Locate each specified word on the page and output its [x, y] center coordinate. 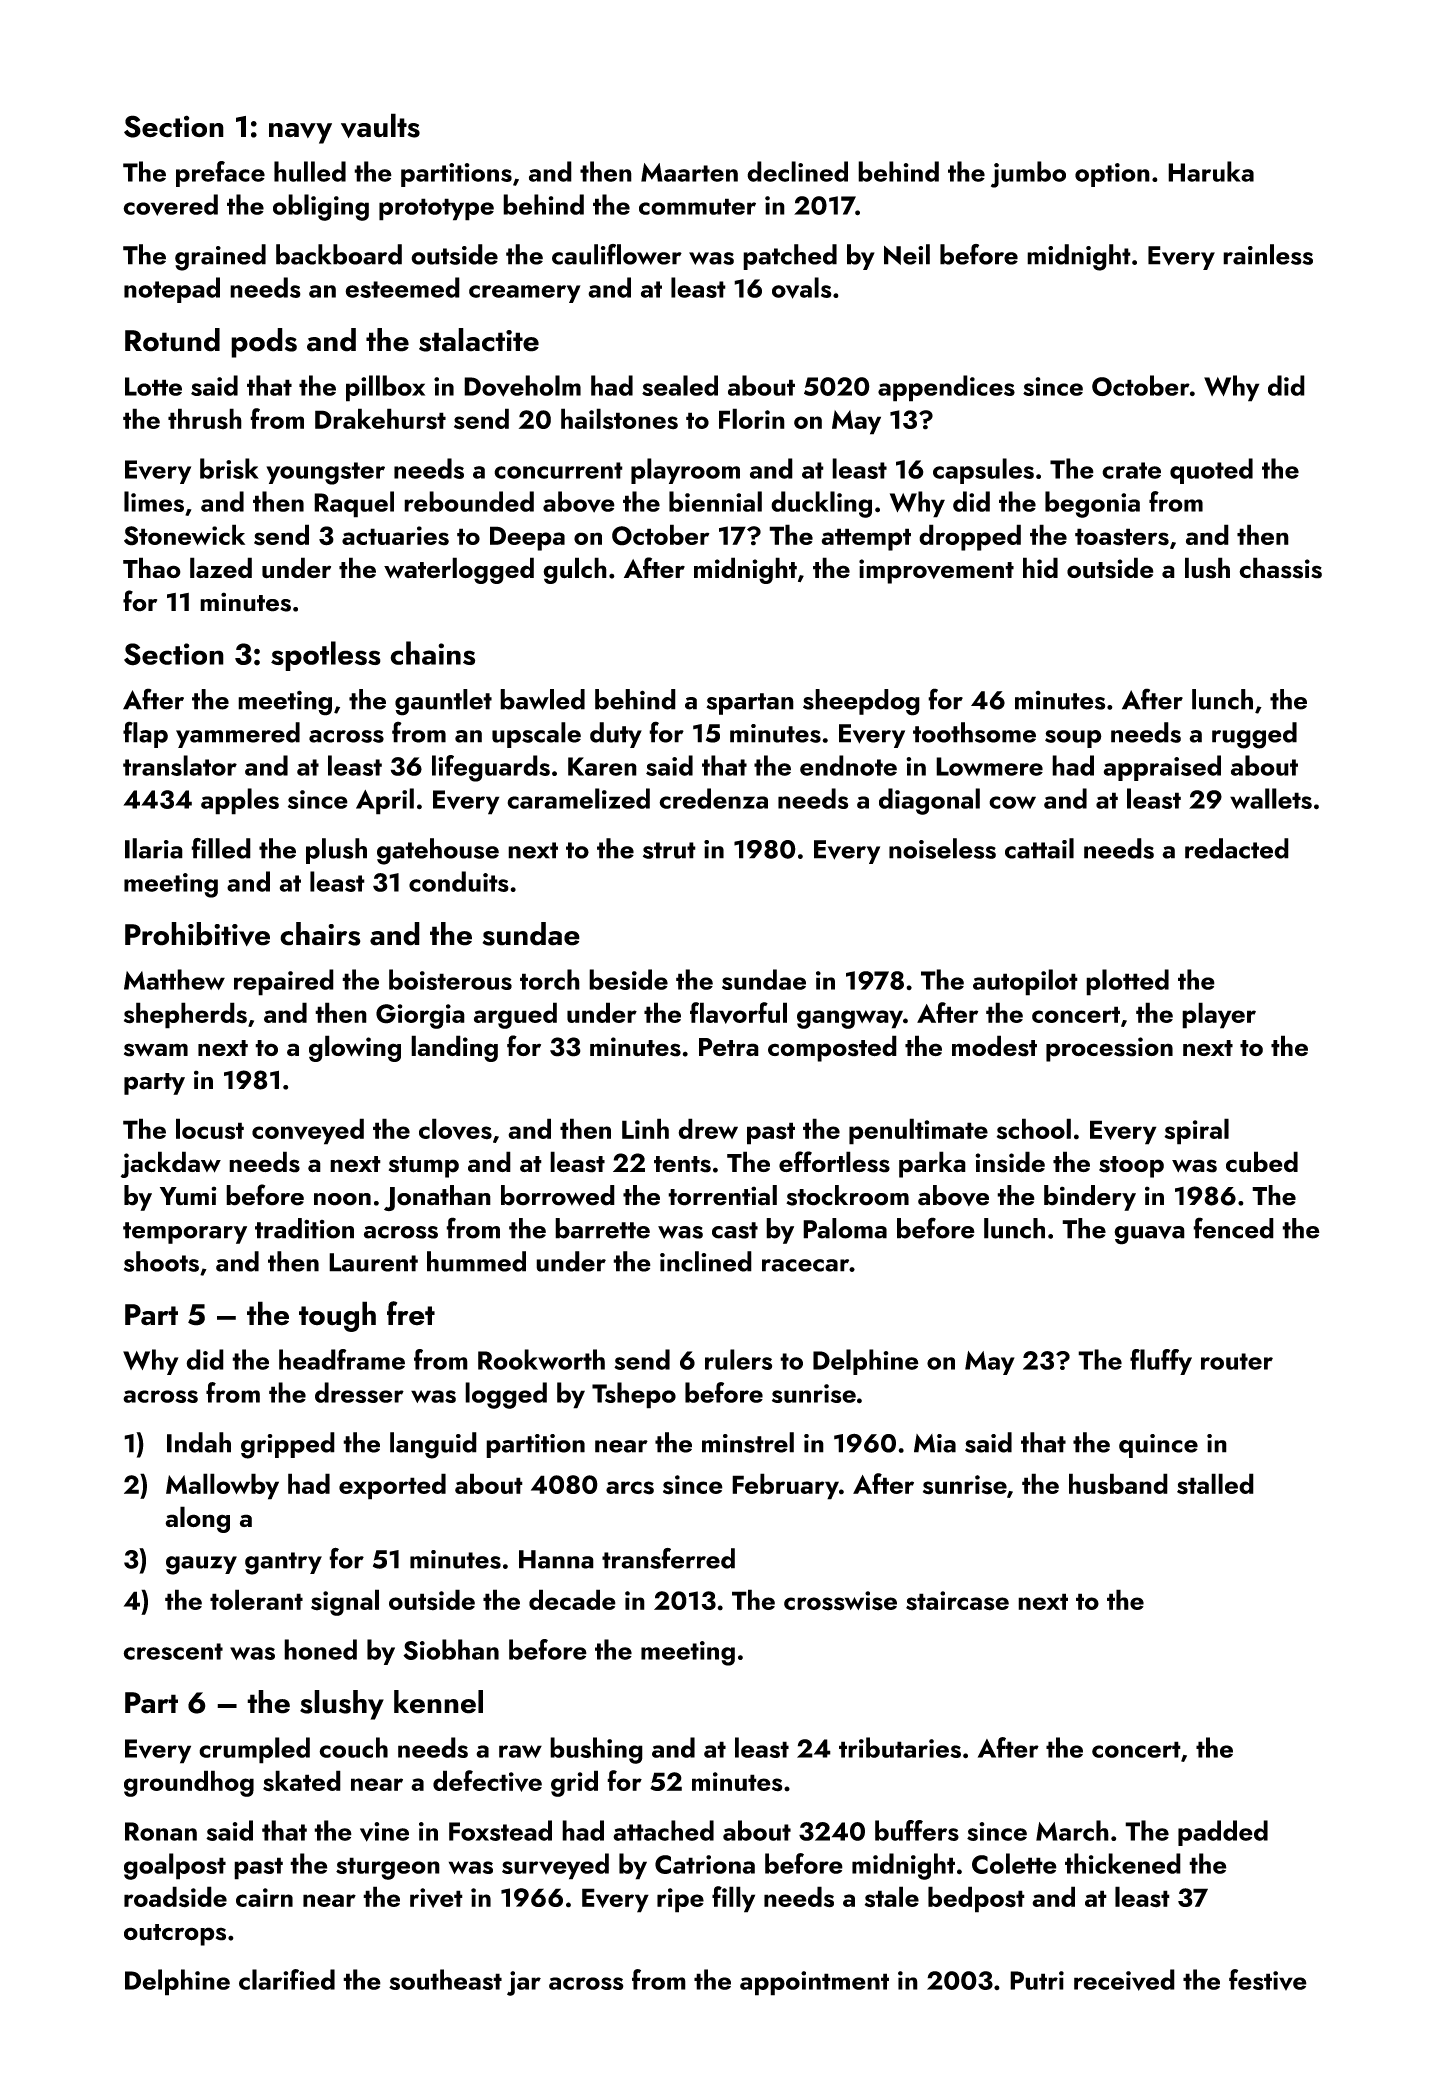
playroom [685, 471]
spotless [326, 656]
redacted [1237, 848]
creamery [525, 294]
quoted [1211, 471]
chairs [320, 934]
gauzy [201, 1565]
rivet [436, 1898]
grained [220, 257]
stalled [1215, 1484]
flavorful [738, 1013]
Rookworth [541, 1359]
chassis [1280, 568]
